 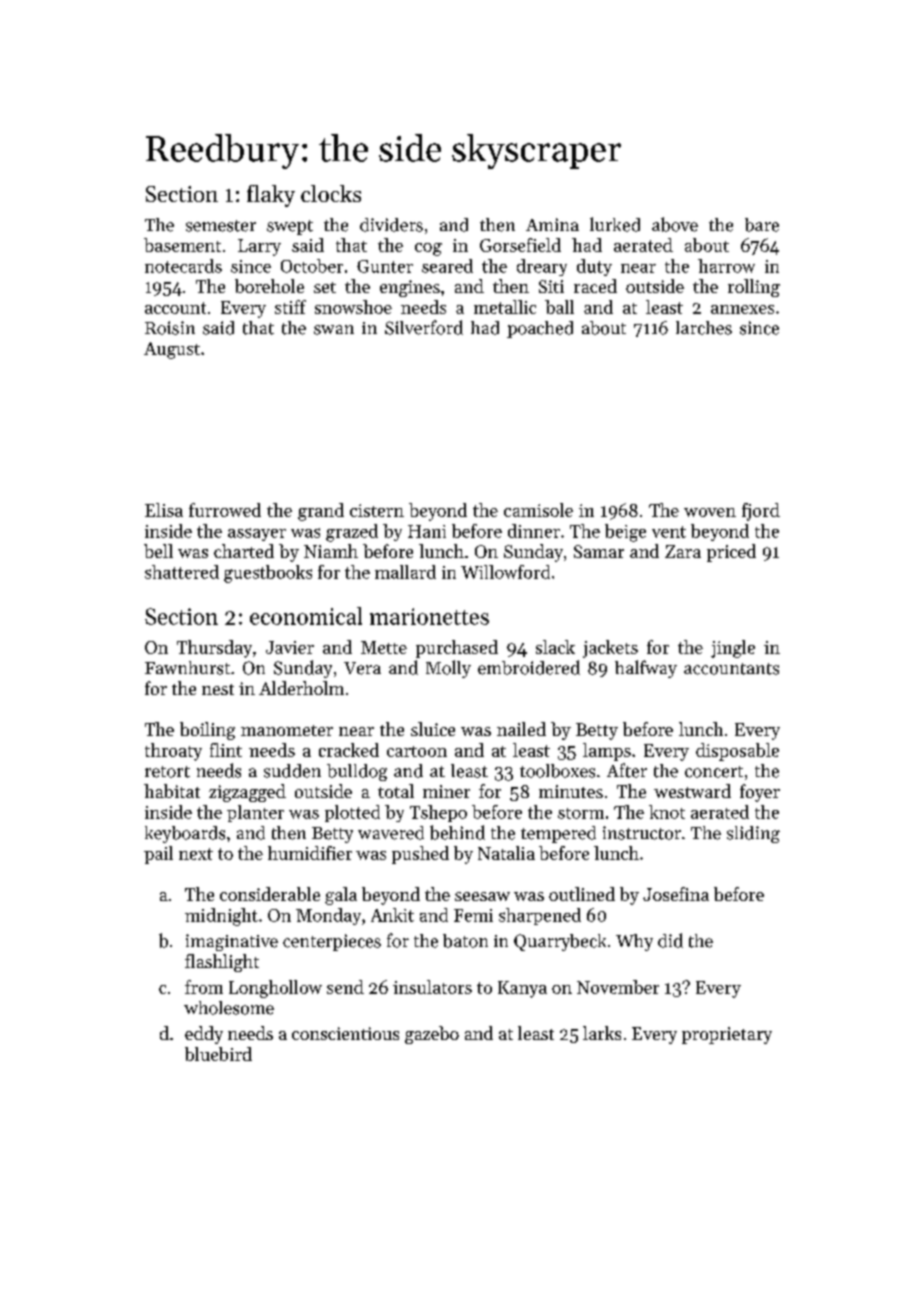 I want to click on larks, so click(x=602, y=1033).
